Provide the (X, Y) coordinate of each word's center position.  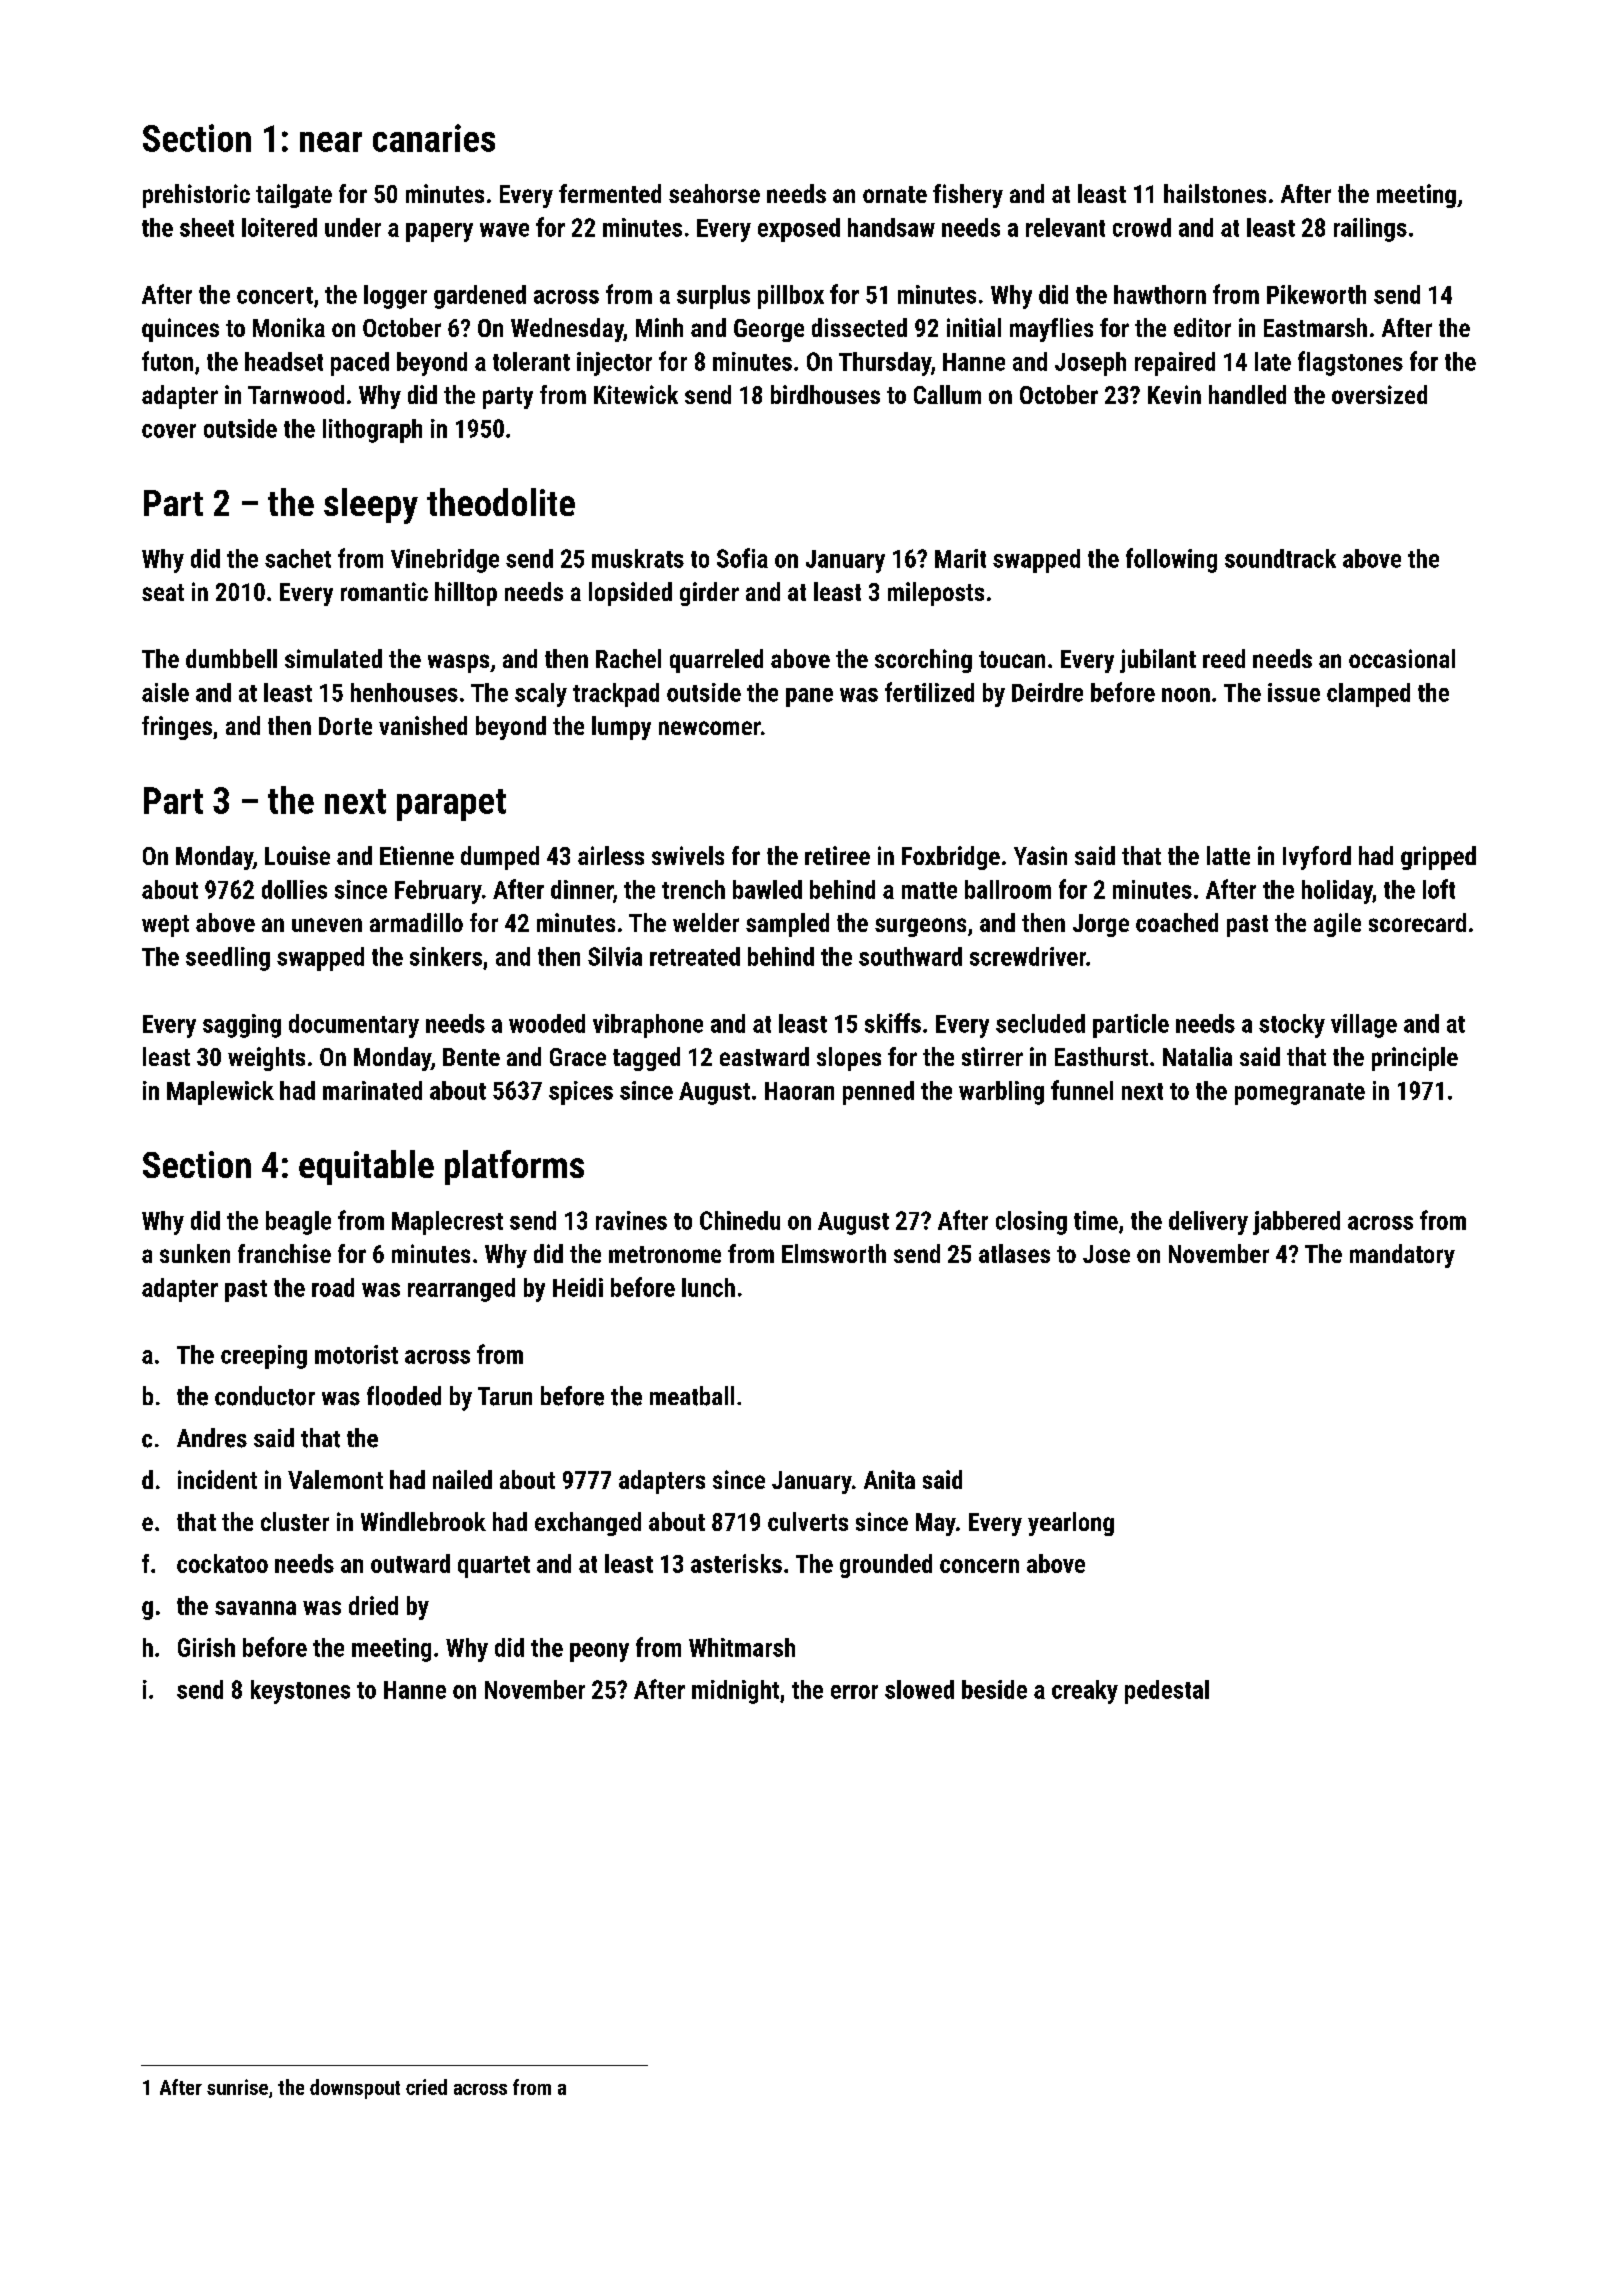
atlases (1014, 1253)
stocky (1292, 1026)
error (854, 1692)
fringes (177, 728)
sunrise (237, 2087)
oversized (1379, 394)
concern (979, 1566)
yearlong (1071, 1524)
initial (974, 327)
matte (929, 890)
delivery (1208, 1223)
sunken (195, 1253)
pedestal (1167, 1692)
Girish (206, 1647)
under (353, 227)
